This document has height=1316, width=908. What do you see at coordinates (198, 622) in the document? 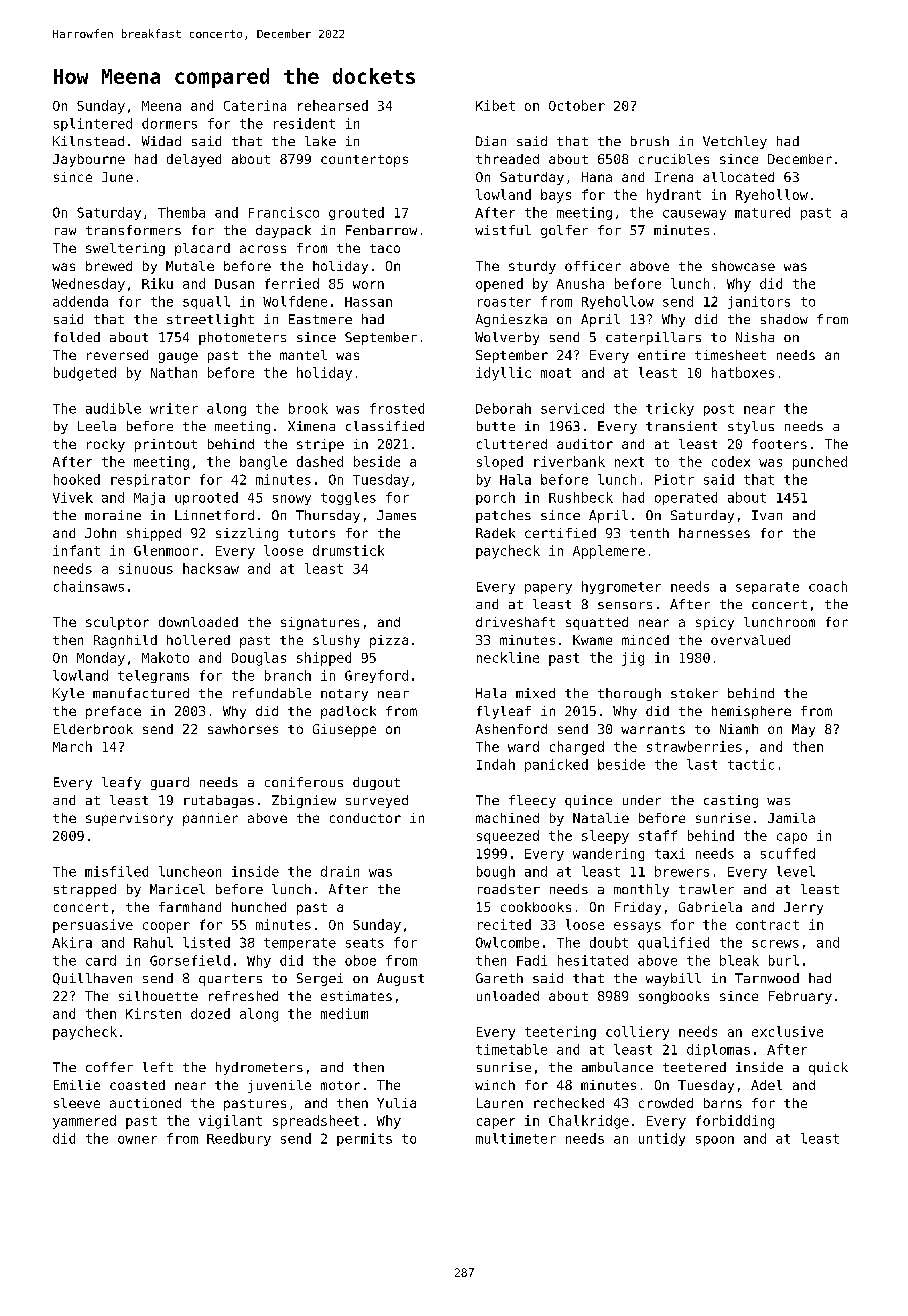
I see `downloaded` at bounding box center [198, 622].
